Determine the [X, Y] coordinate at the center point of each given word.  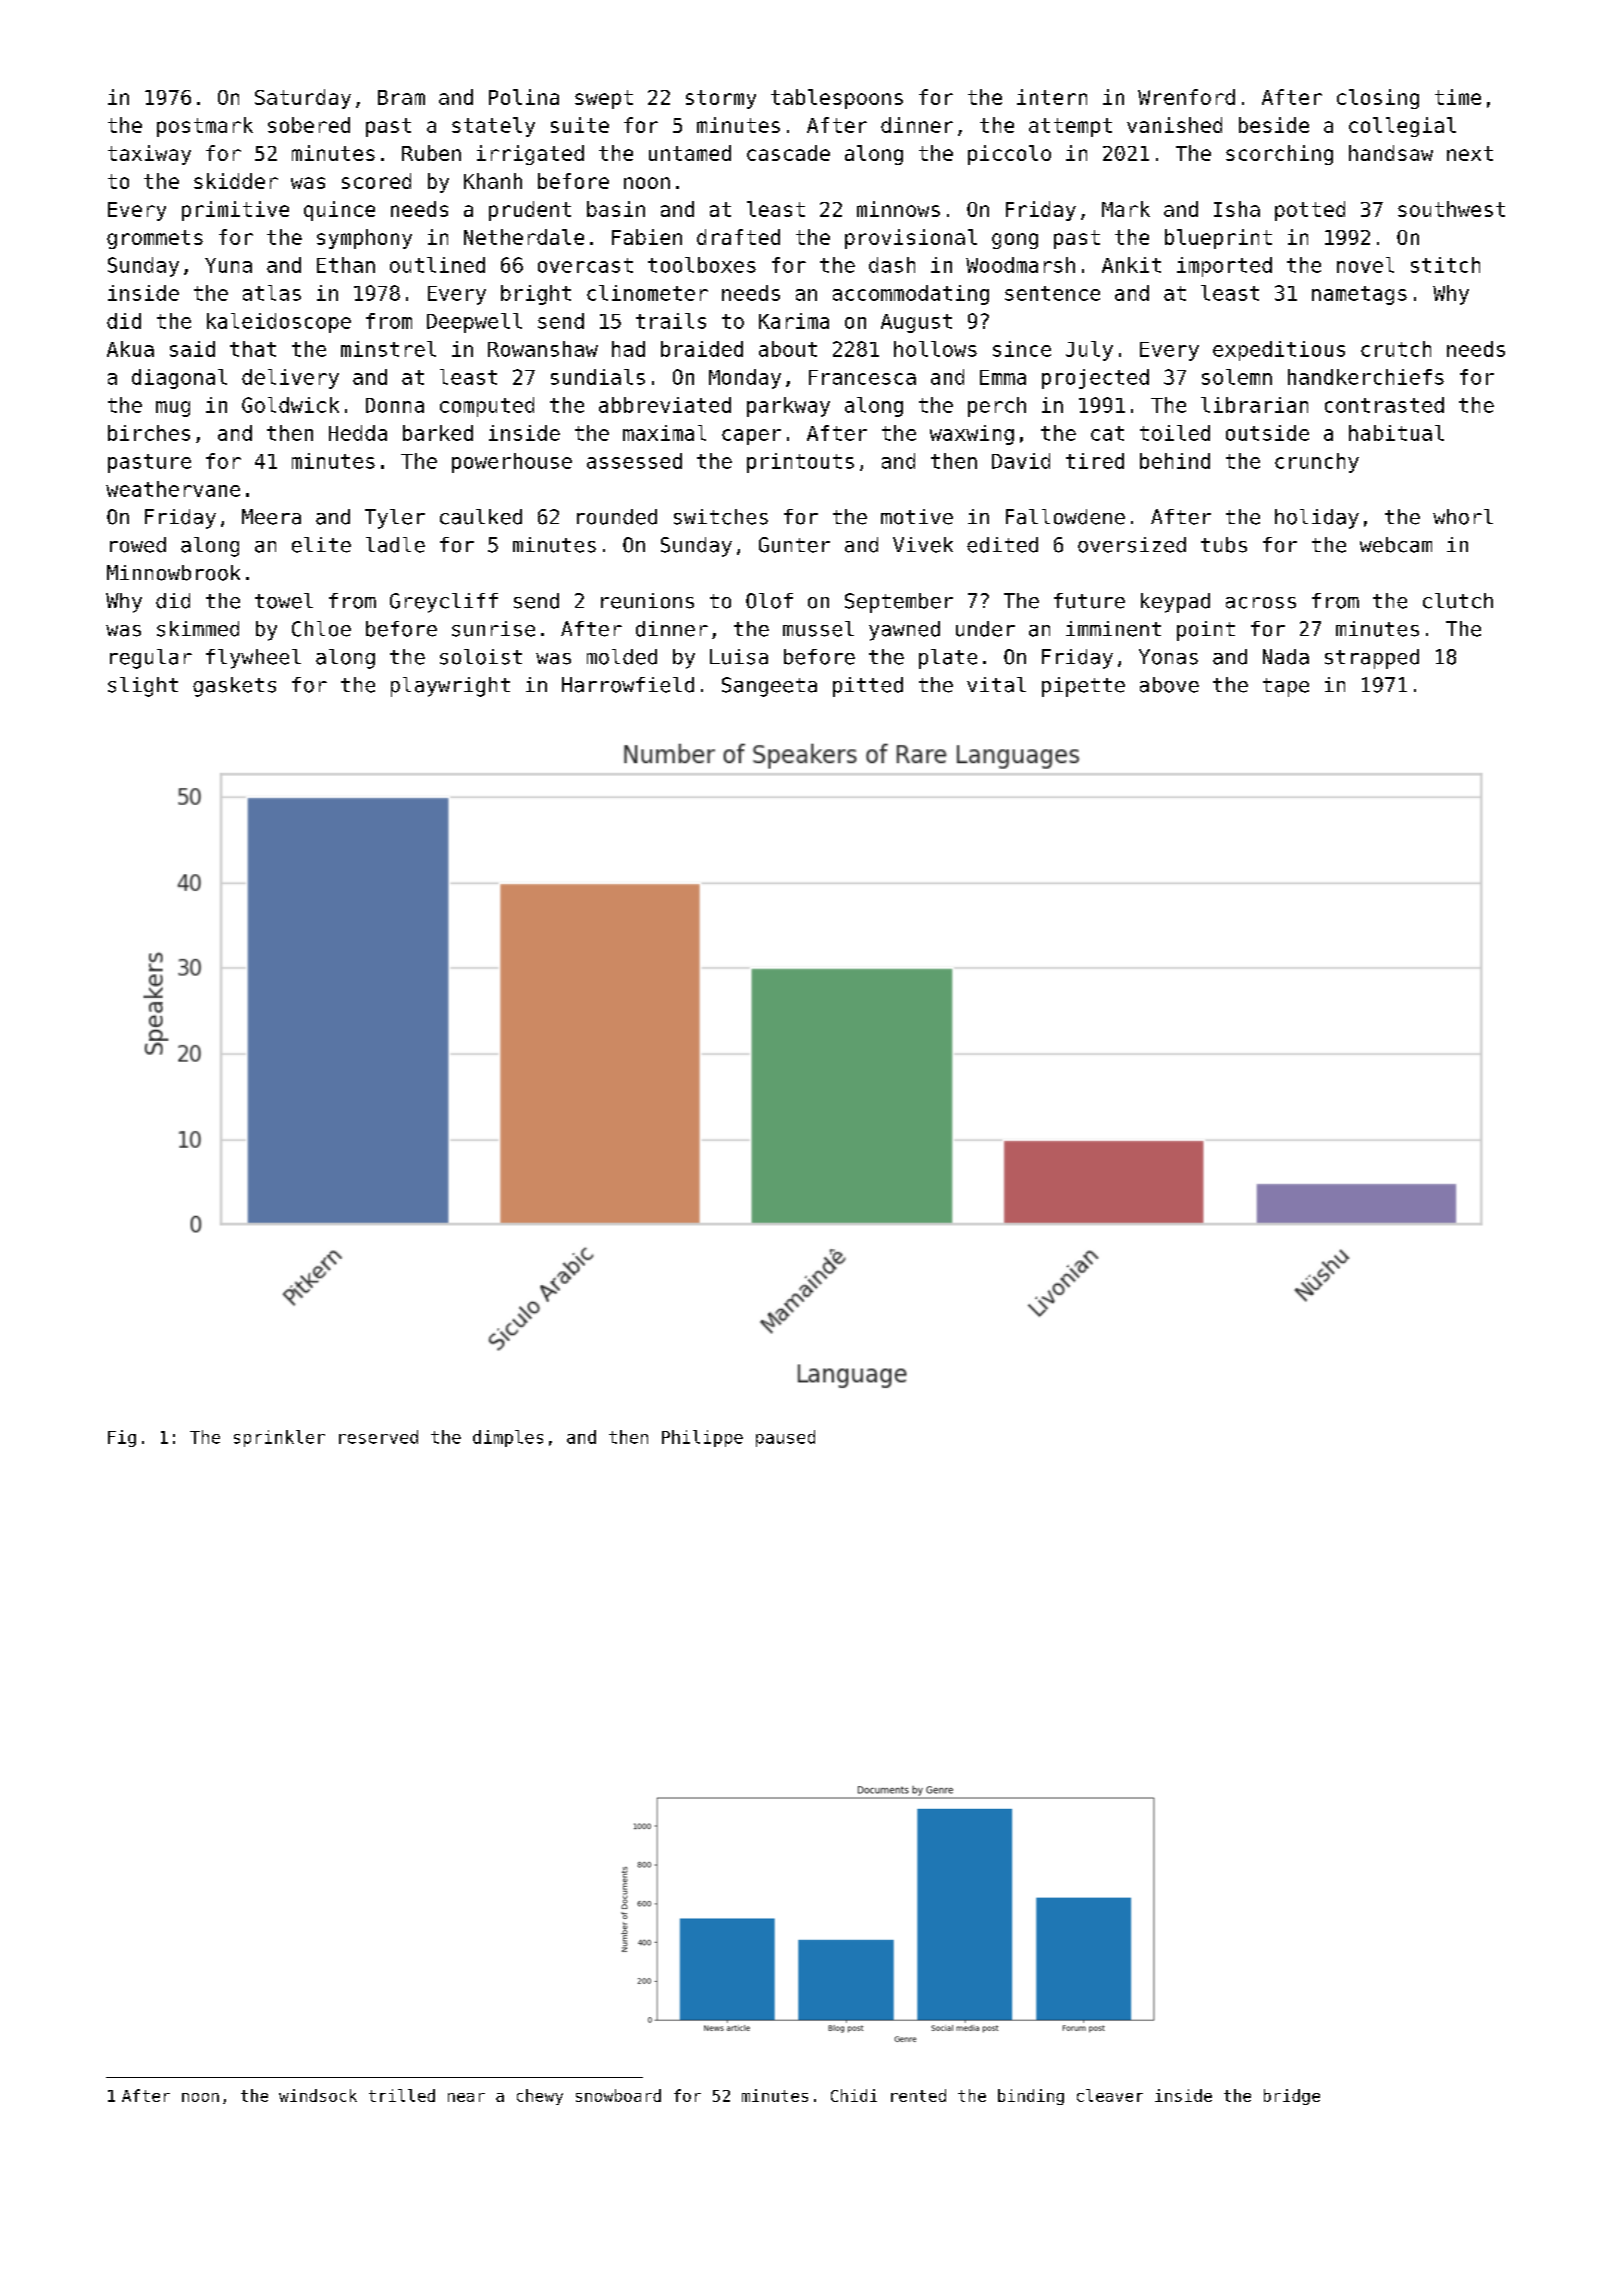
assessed [634, 461]
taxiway [149, 155]
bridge [1292, 2097]
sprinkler [279, 1438]
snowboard [618, 2095]
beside [1274, 125]
